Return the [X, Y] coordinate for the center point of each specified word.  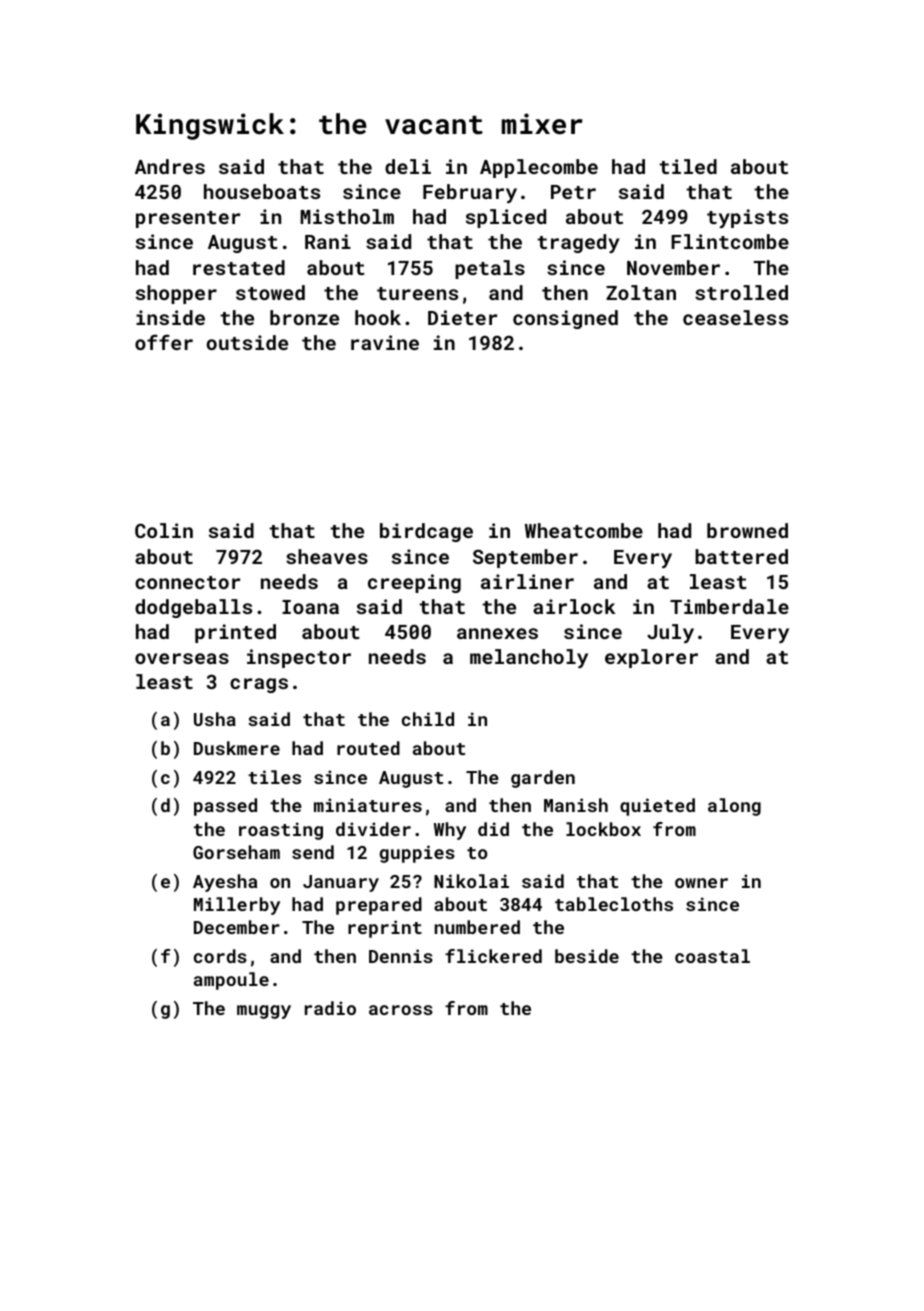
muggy [264, 1012]
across [401, 1010]
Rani [328, 241]
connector [187, 582]
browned [747, 530]
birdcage [426, 532]
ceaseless [735, 317]
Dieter [462, 317]
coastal [712, 956]
